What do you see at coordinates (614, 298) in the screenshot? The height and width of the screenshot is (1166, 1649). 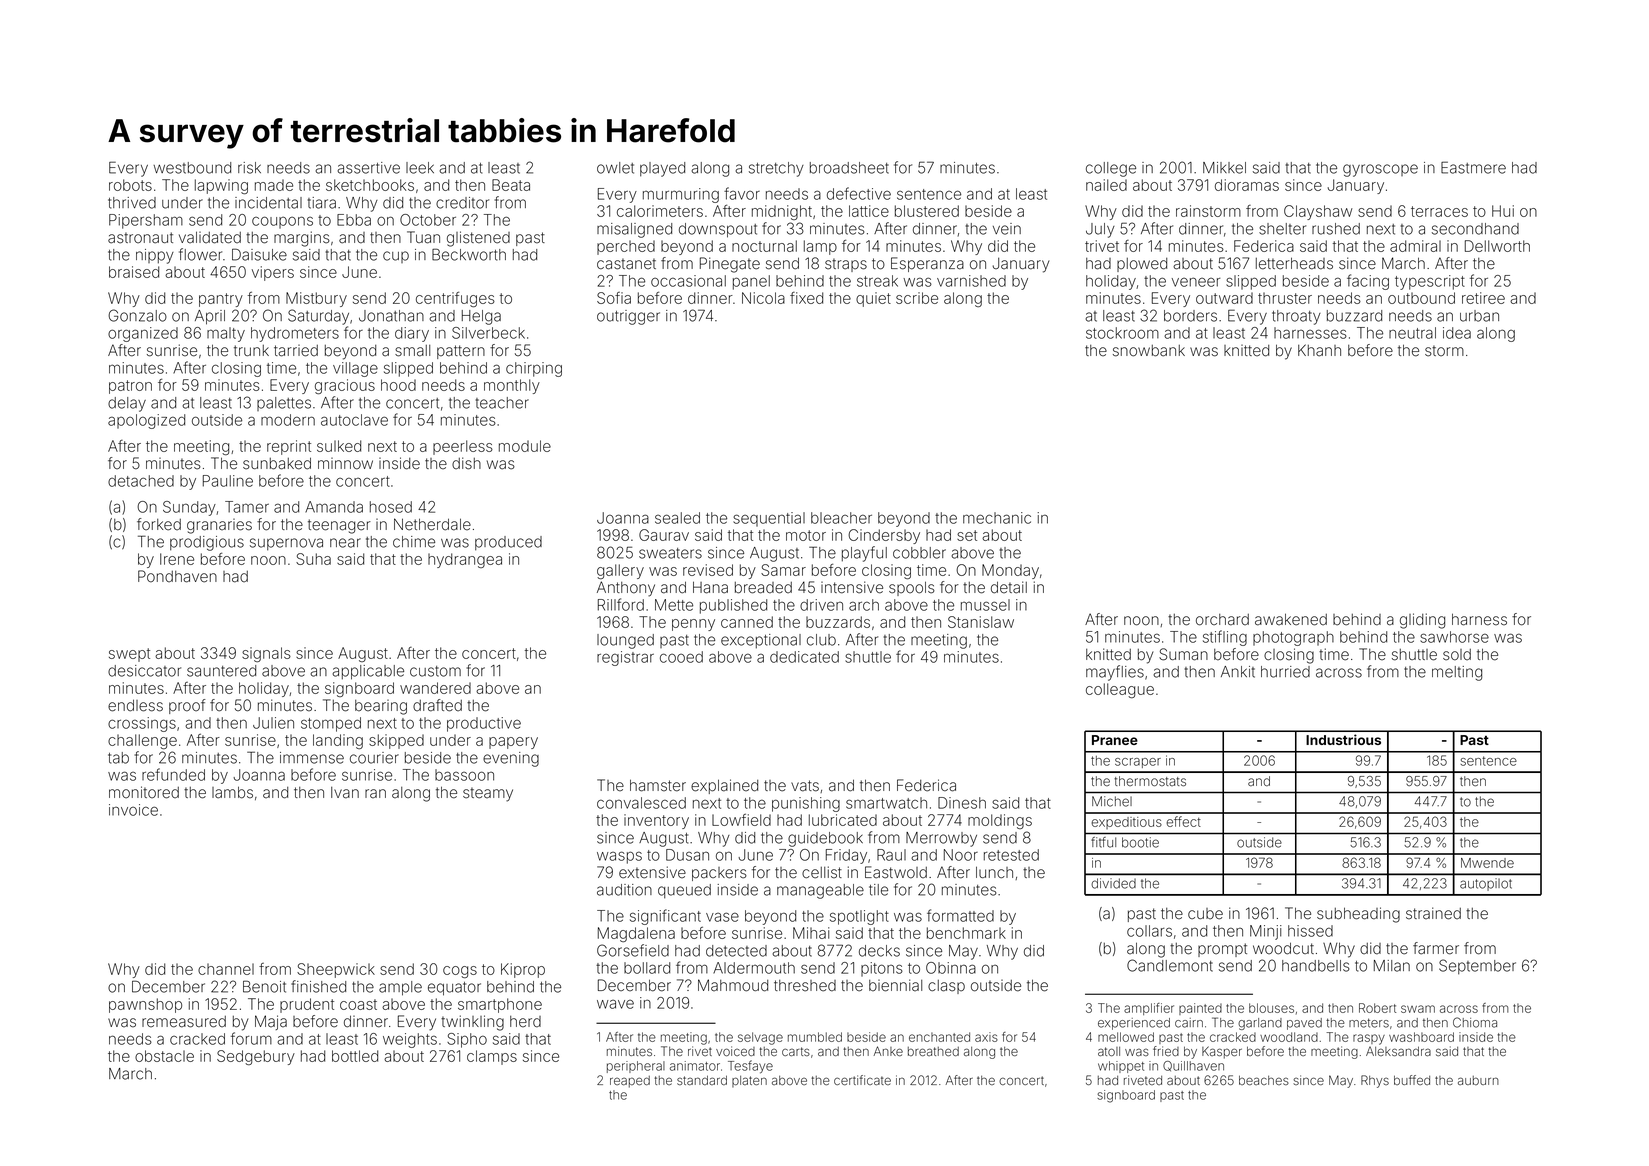 I see `Sofia` at bounding box center [614, 298].
